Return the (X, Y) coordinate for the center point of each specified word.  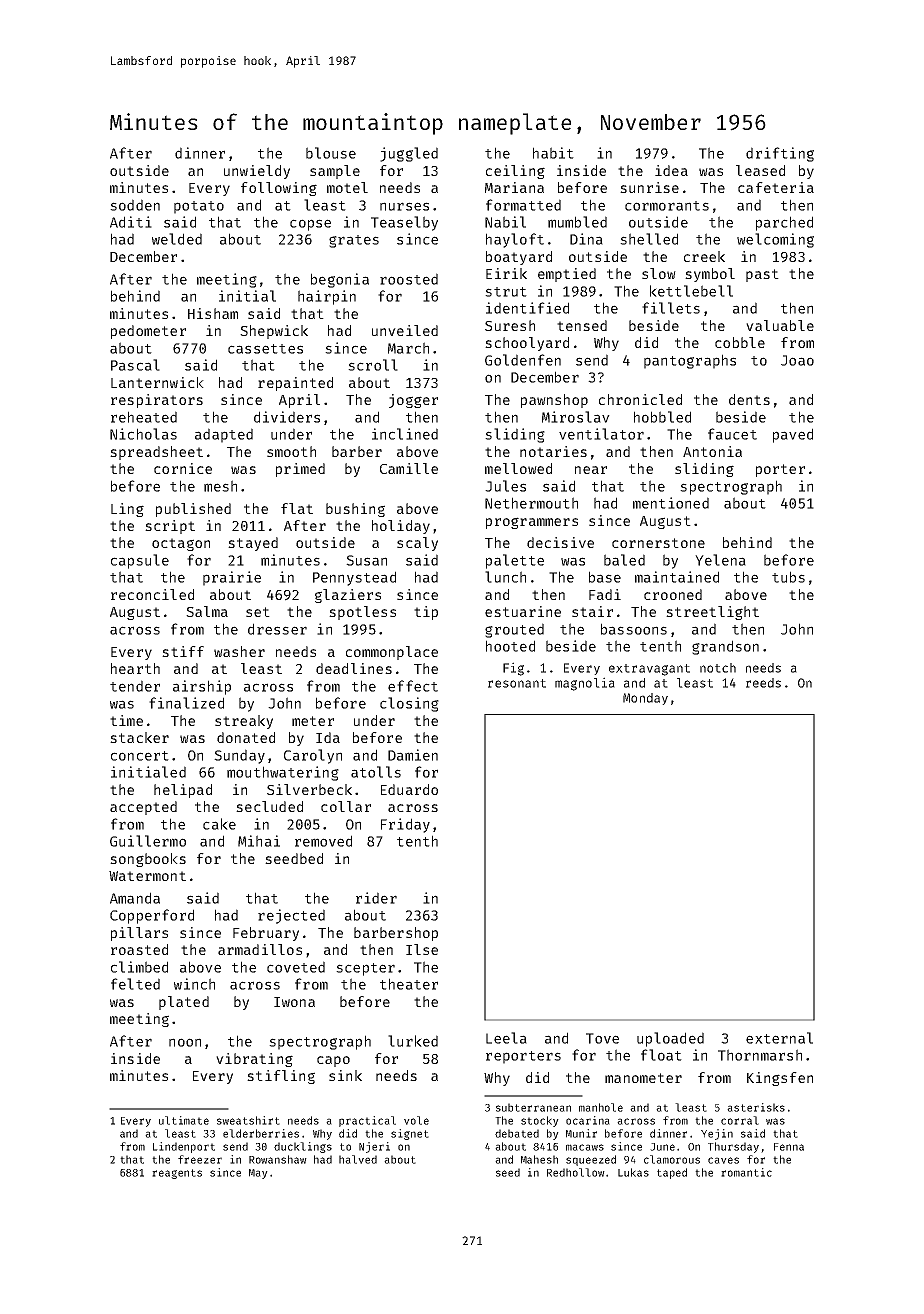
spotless (362, 613)
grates (354, 241)
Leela (506, 1038)
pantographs (690, 361)
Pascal (135, 365)
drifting (780, 154)
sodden (135, 205)
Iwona (294, 1002)
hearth (135, 668)
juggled (409, 154)
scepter (365, 969)
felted (135, 984)
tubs (788, 577)
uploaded (670, 1039)
